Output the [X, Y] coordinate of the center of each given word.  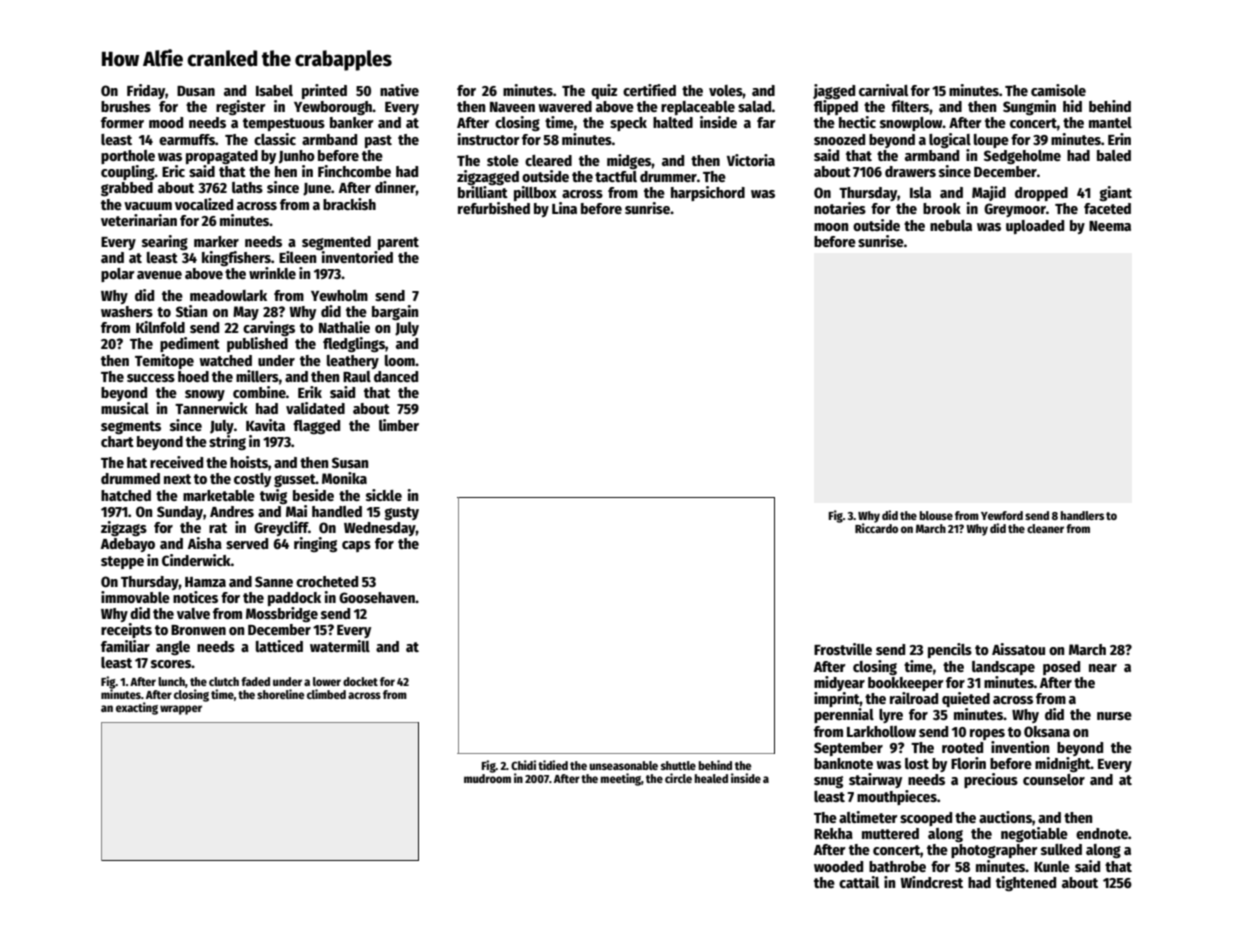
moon [831, 227]
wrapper [181, 710]
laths [247, 187]
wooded [838, 866]
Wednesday [380, 529]
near [1103, 668]
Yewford [1002, 515]
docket [360, 681]
